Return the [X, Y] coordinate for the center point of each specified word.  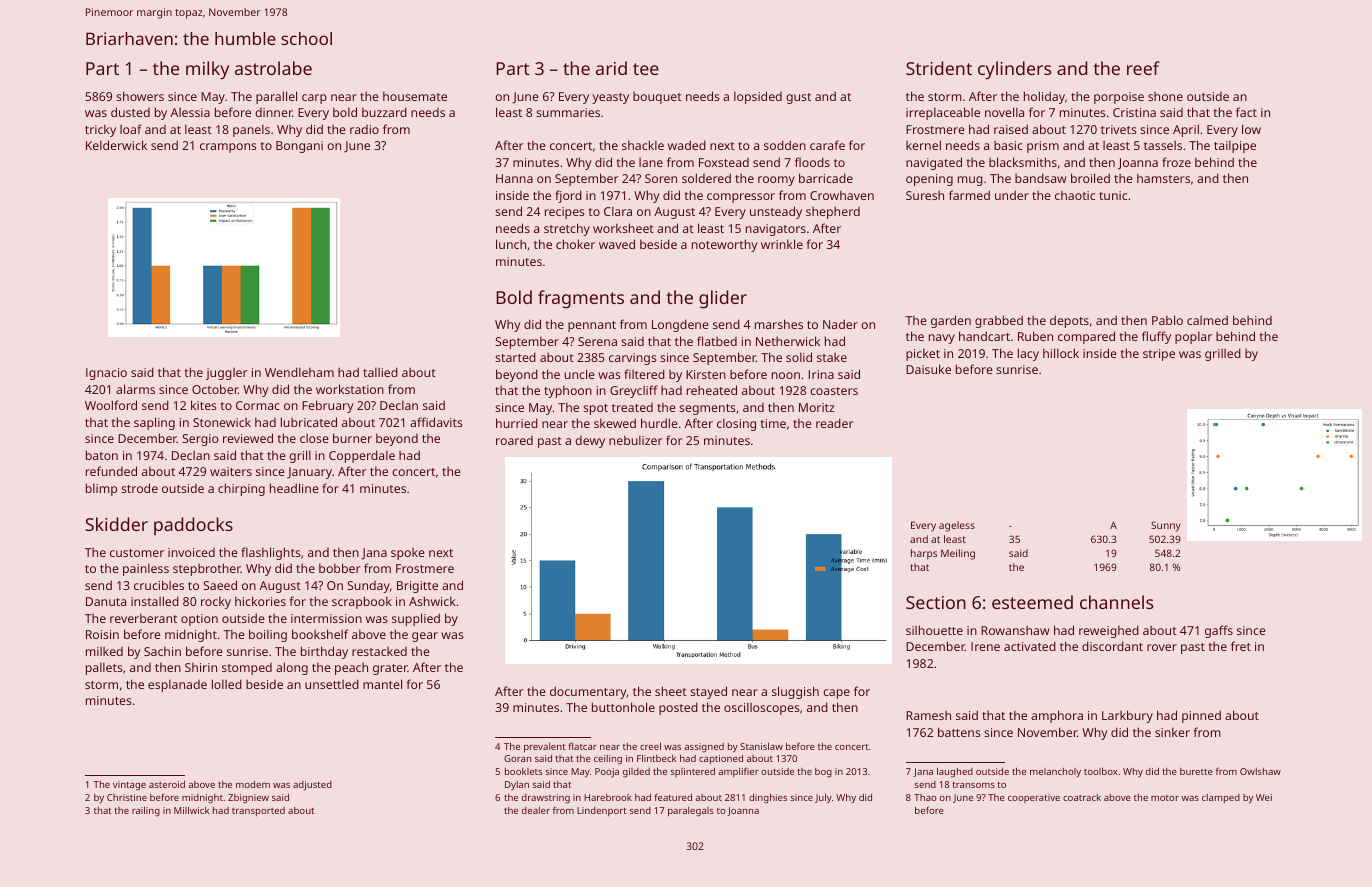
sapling [154, 423]
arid [611, 68]
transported [258, 811]
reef [1143, 68]
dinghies [768, 798]
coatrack [1082, 797]
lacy [1028, 354]
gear [425, 637]
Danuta [106, 601]
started [515, 357]
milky [207, 70]
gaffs [1219, 631]
